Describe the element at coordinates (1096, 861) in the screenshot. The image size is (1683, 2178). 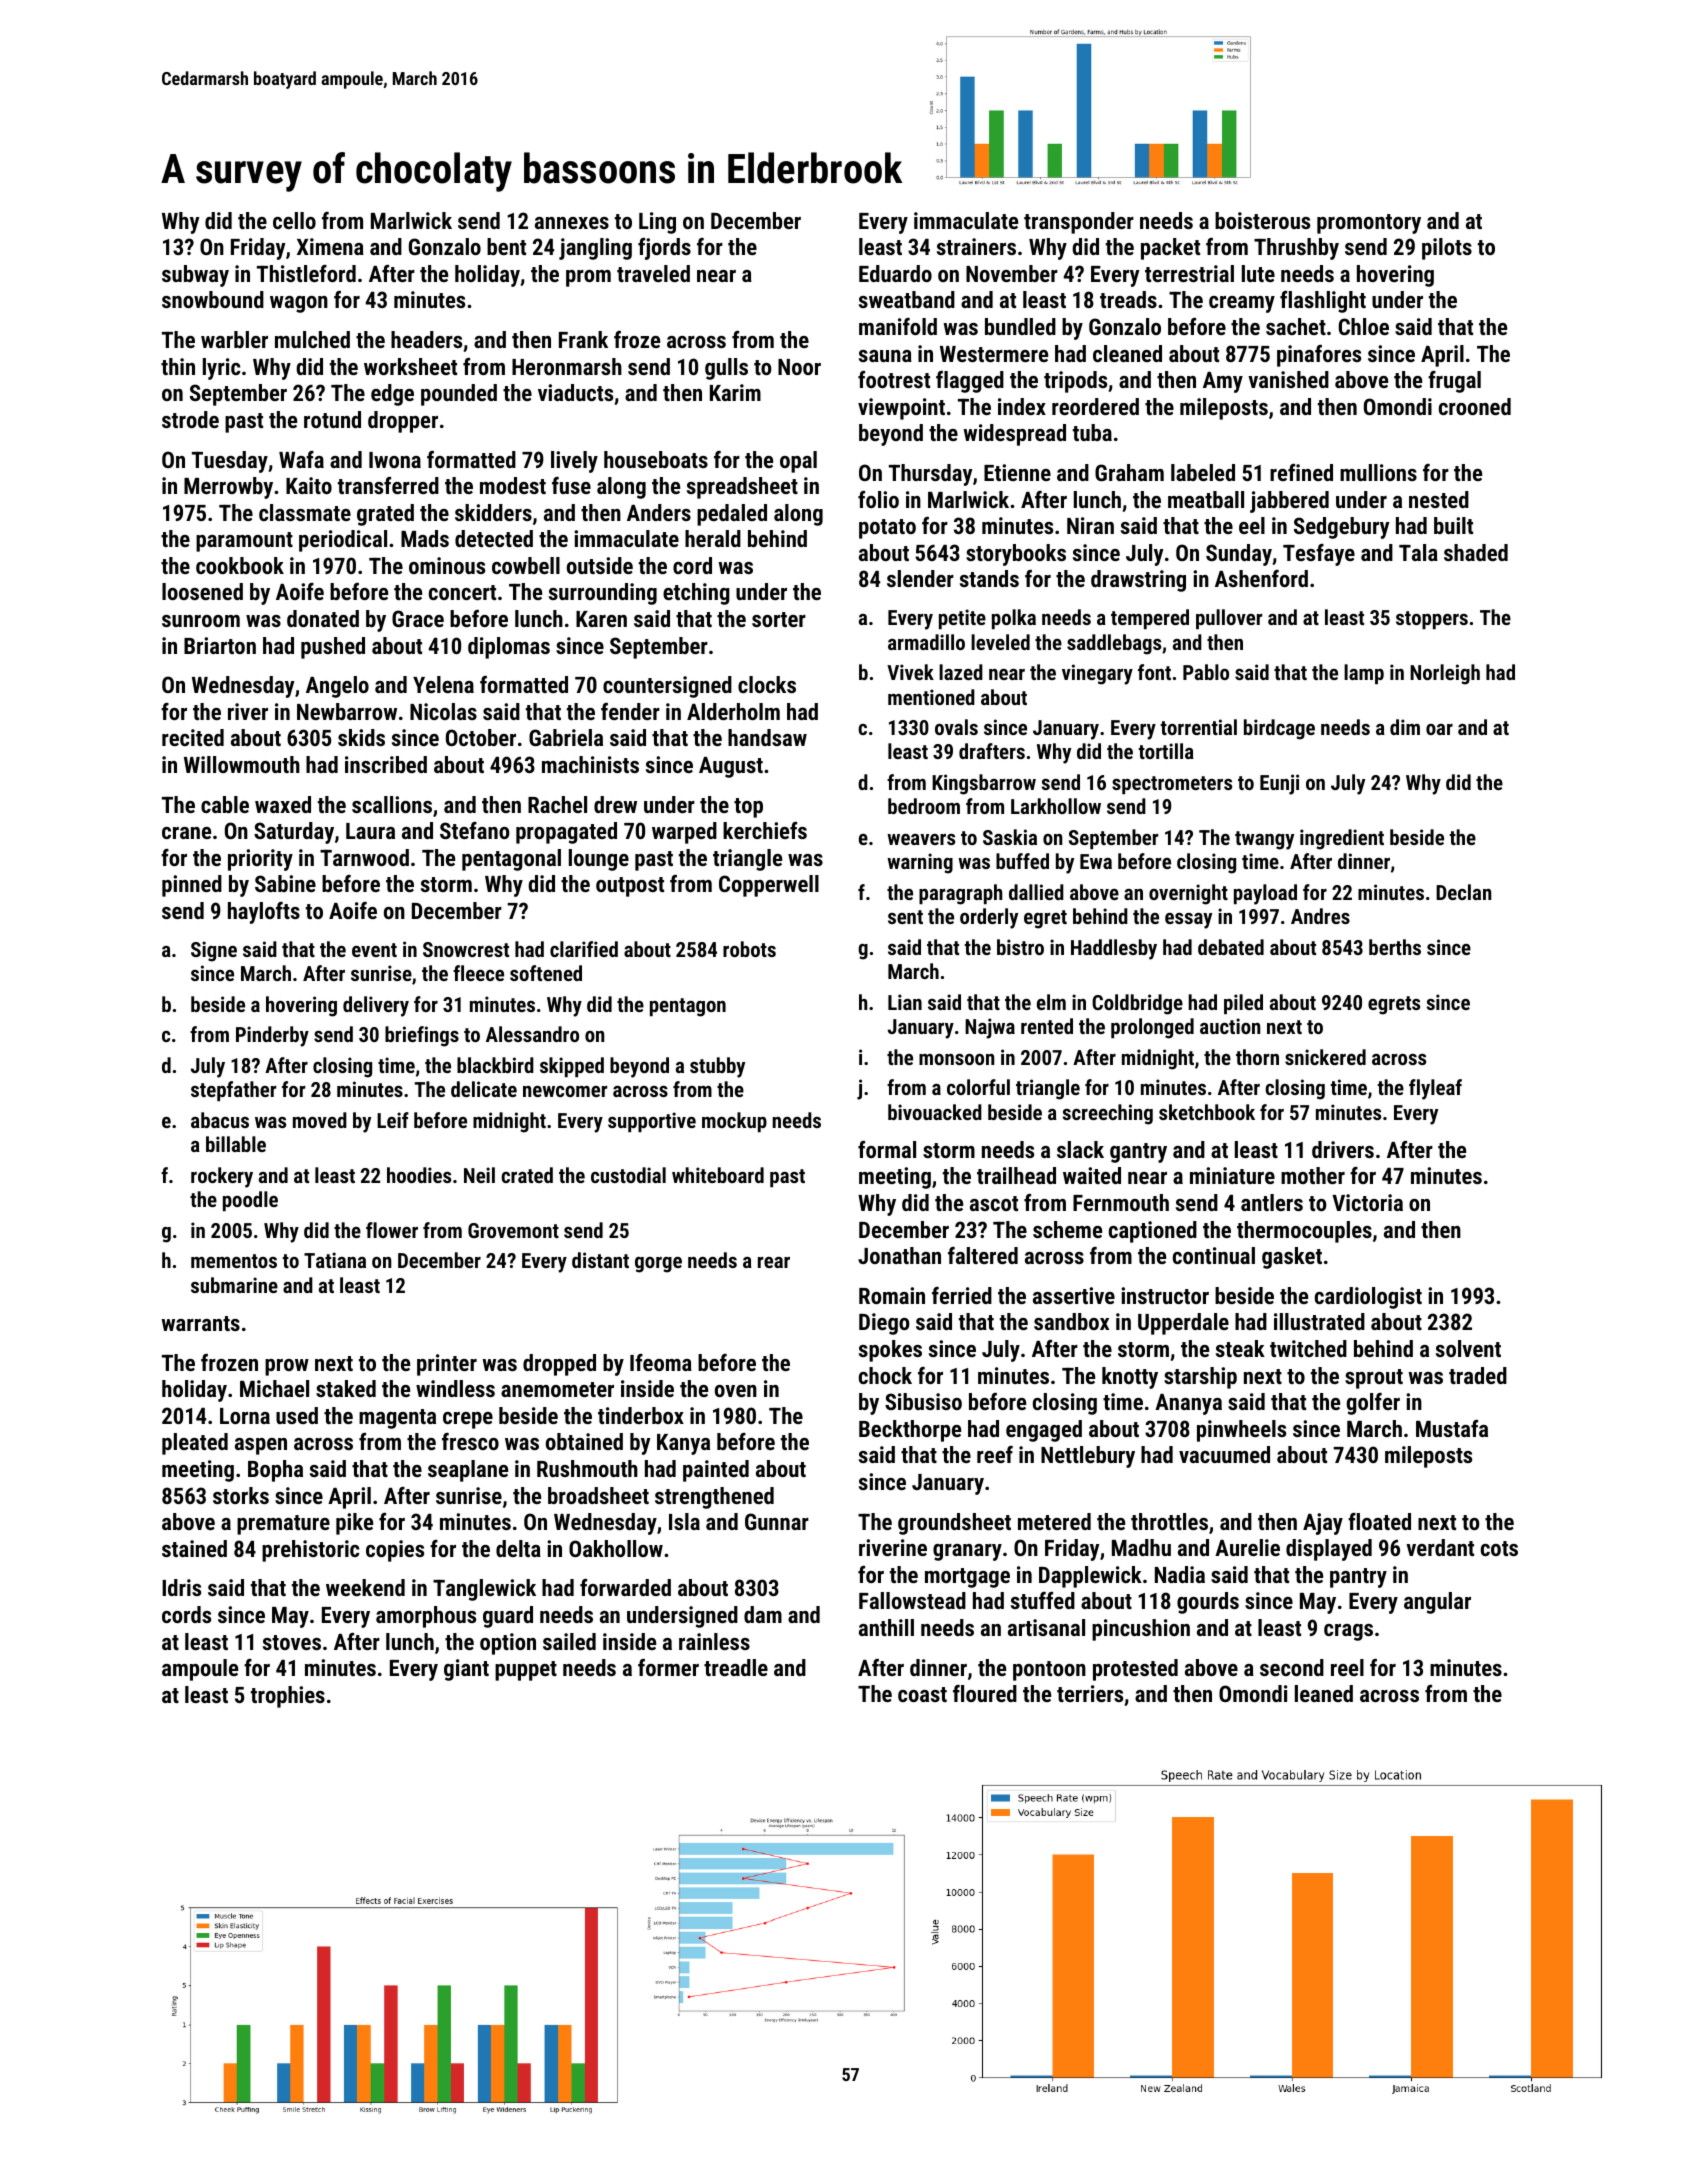
I see `Ewa` at that location.
